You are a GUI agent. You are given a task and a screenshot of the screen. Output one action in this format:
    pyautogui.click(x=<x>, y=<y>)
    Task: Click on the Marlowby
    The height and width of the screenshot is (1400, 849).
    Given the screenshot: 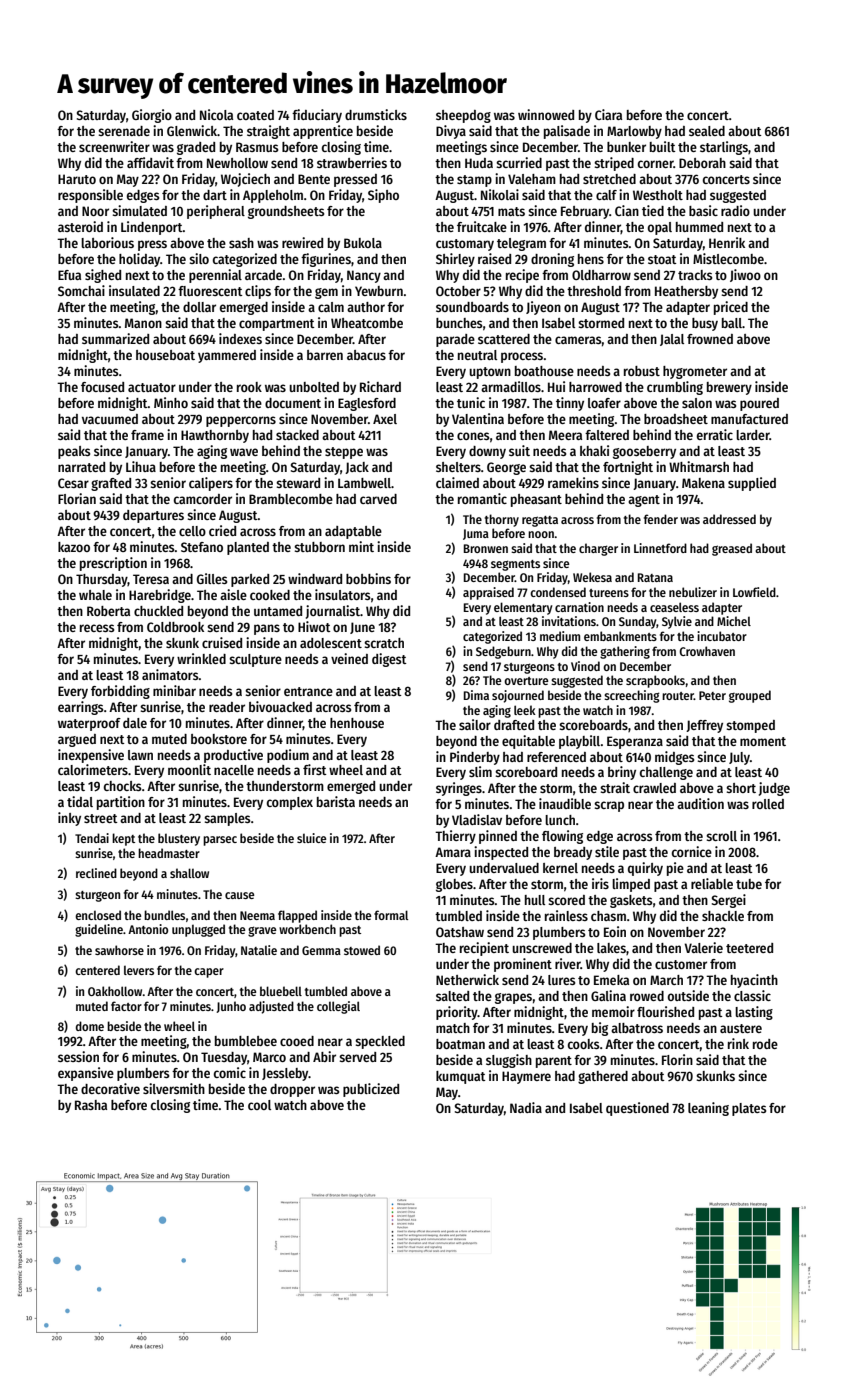 What is the action you would take?
    pyautogui.click(x=634, y=132)
